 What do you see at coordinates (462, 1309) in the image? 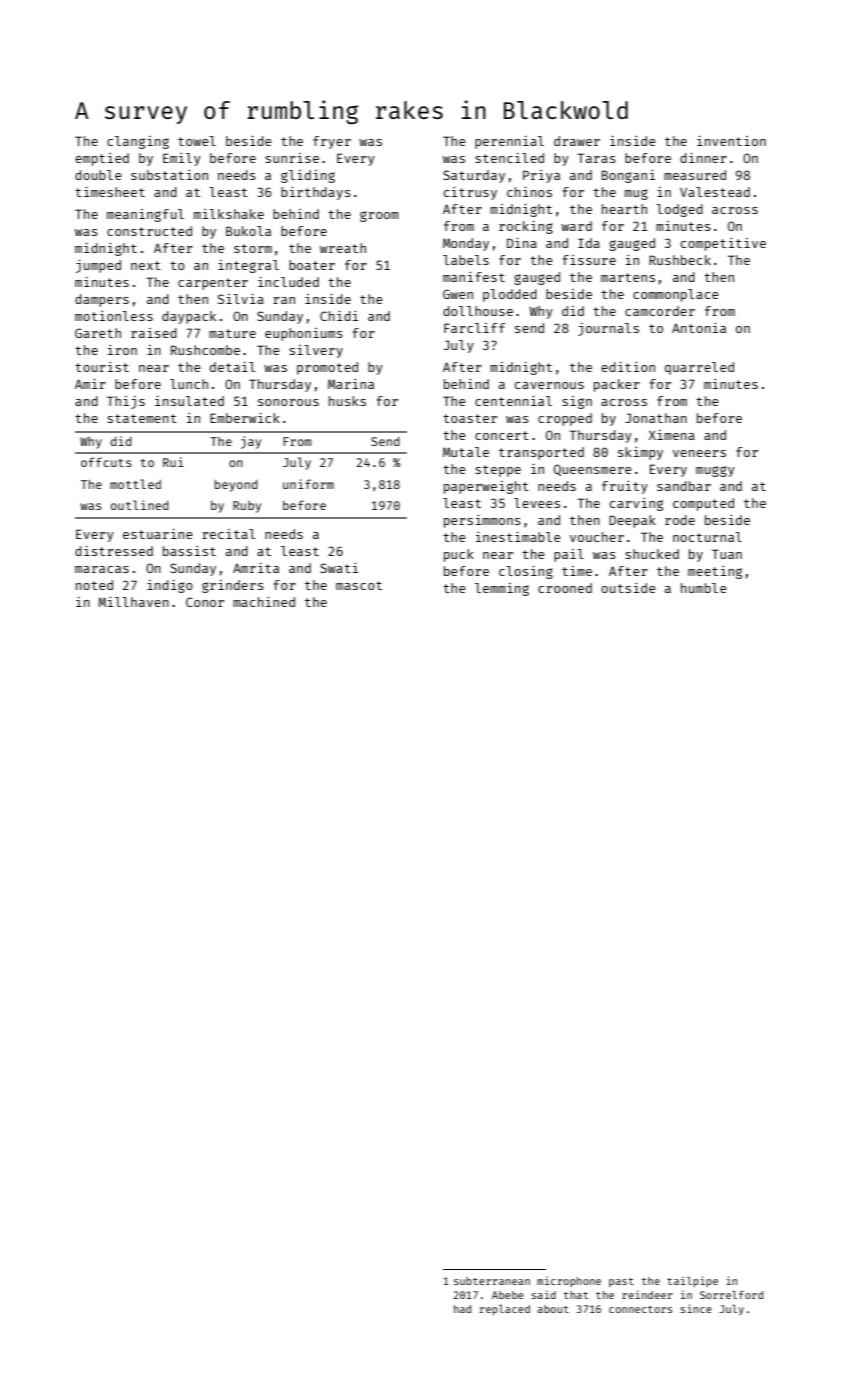
I see `had` at bounding box center [462, 1309].
